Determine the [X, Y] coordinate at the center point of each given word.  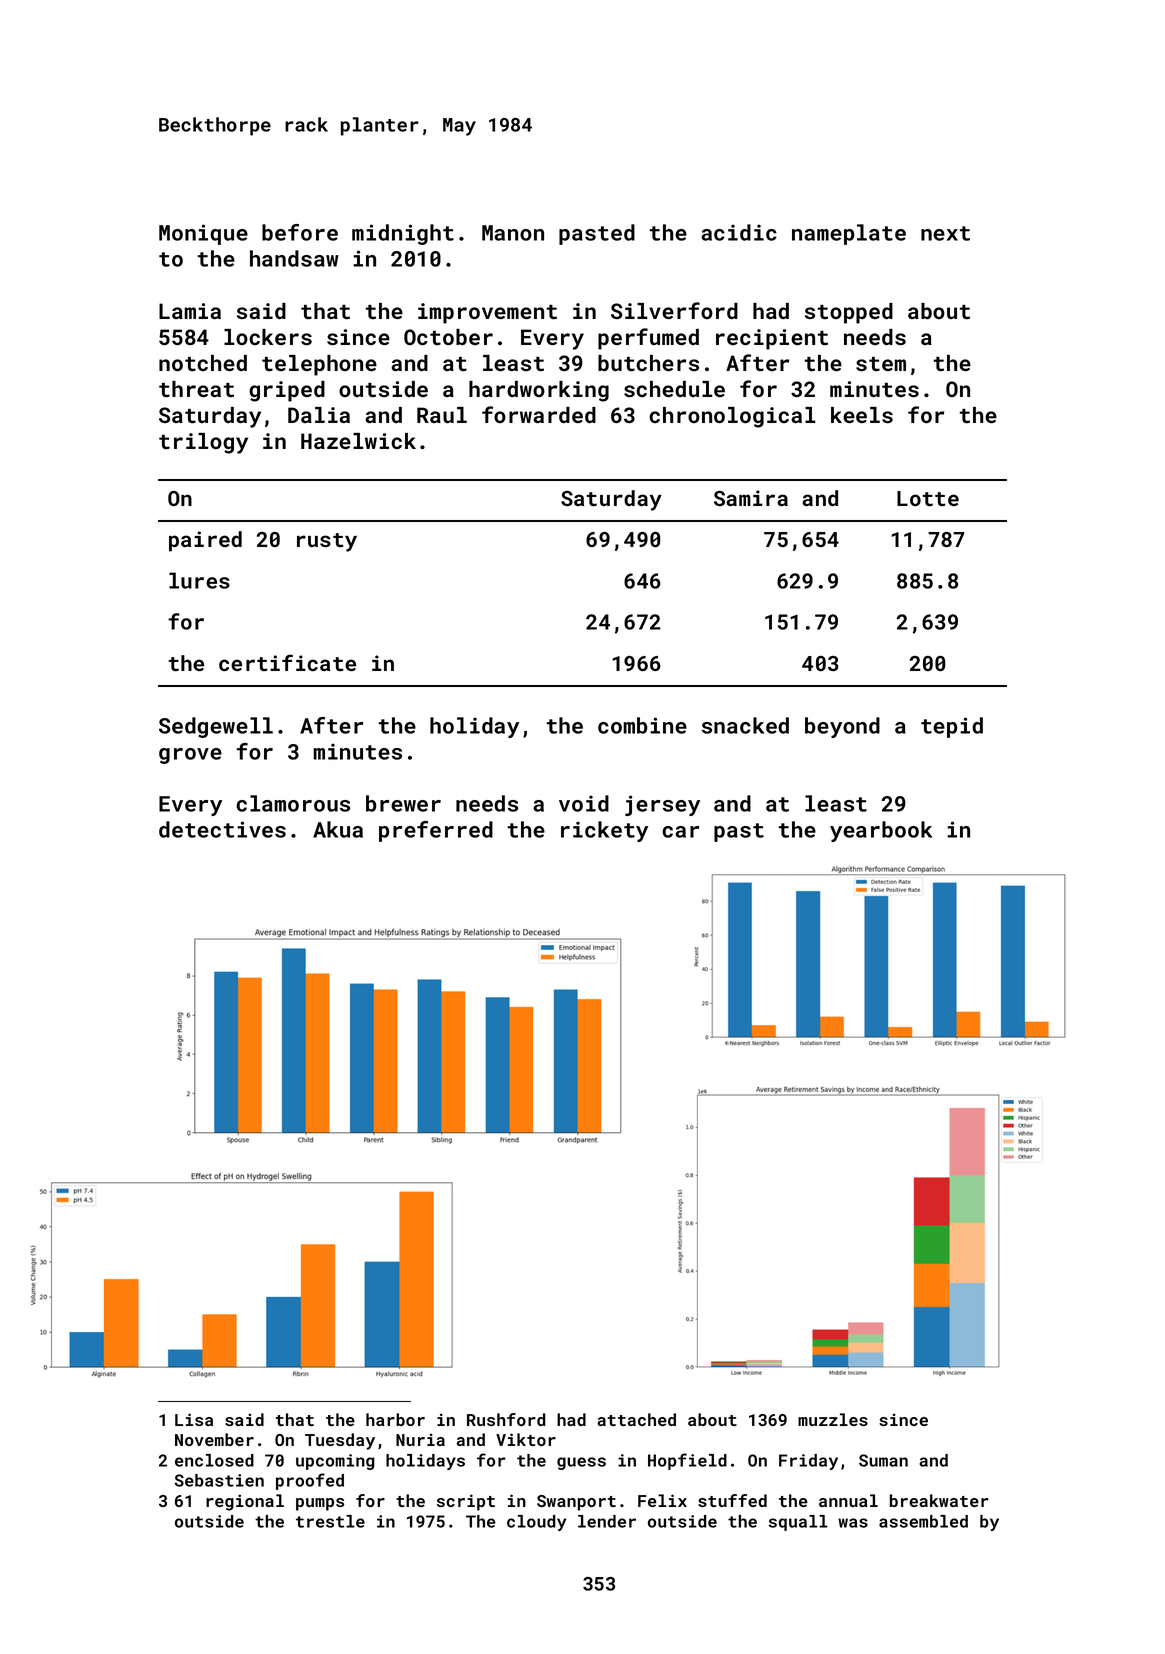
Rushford [506, 1419]
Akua [338, 829]
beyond [842, 727]
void [584, 803]
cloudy [536, 1523]
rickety [604, 831]
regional [245, 1502]
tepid [952, 727]
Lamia [190, 311]
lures [199, 580]
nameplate [849, 234]
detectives [222, 829]
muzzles [833, 1419]
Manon [513, 233]
